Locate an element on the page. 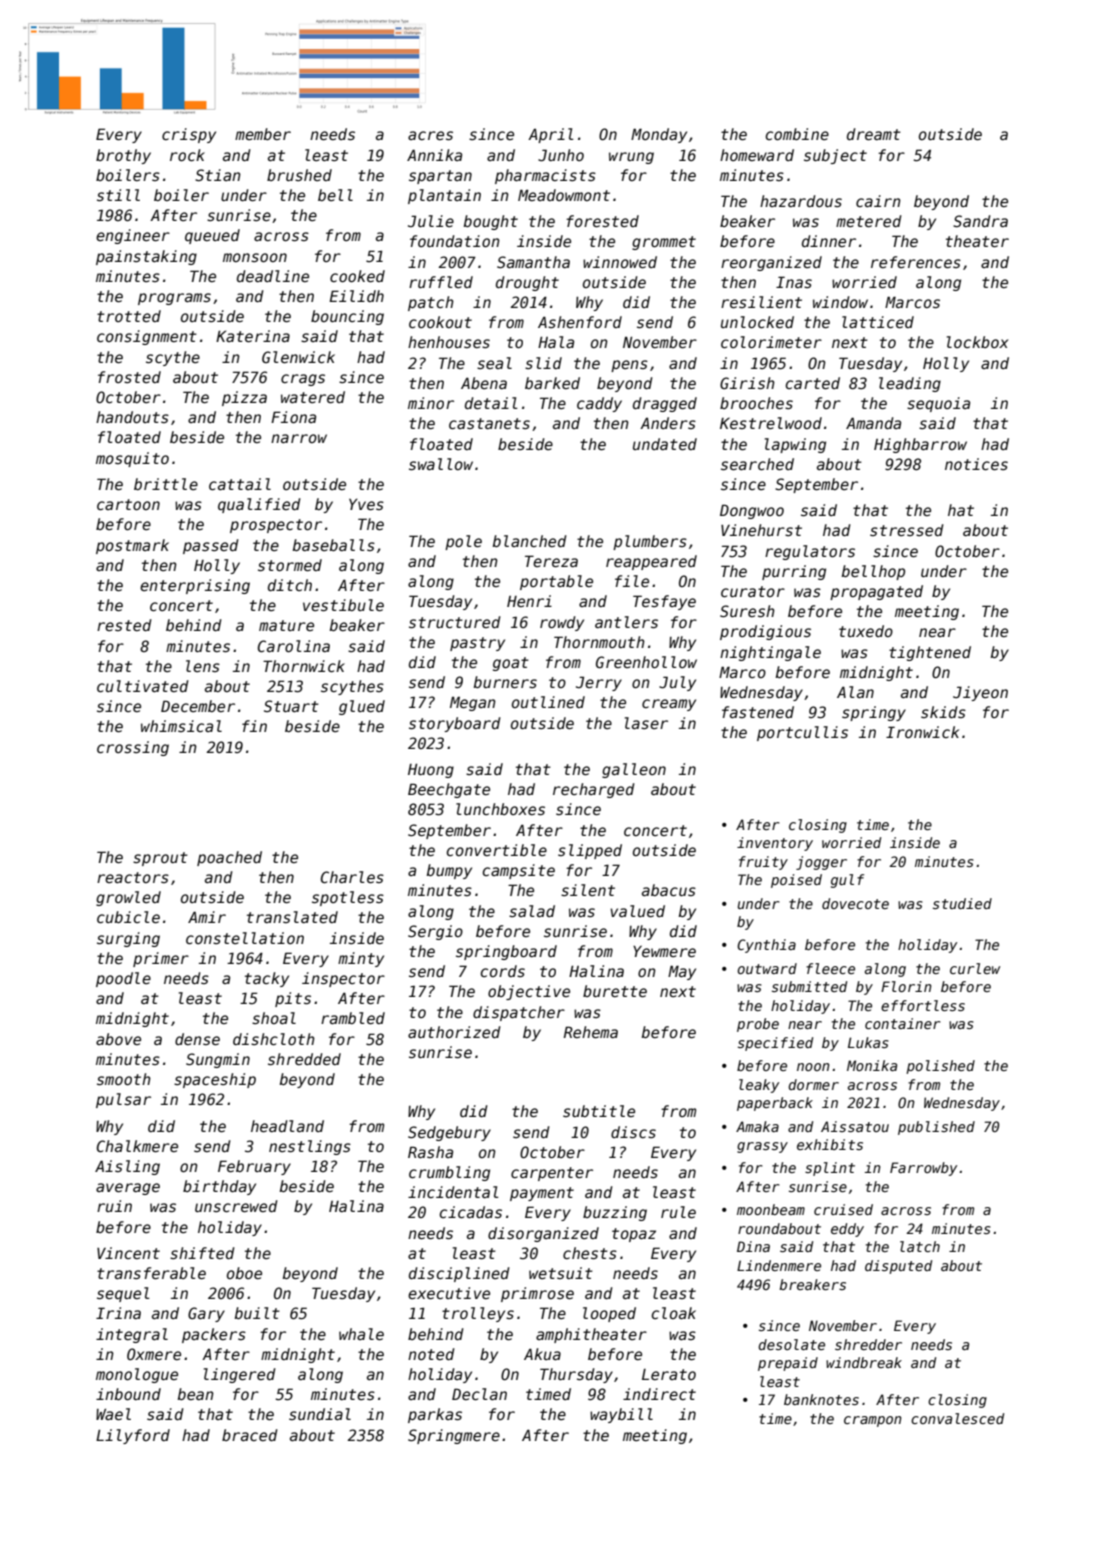  Stian is located at coordinates (218, 175).
